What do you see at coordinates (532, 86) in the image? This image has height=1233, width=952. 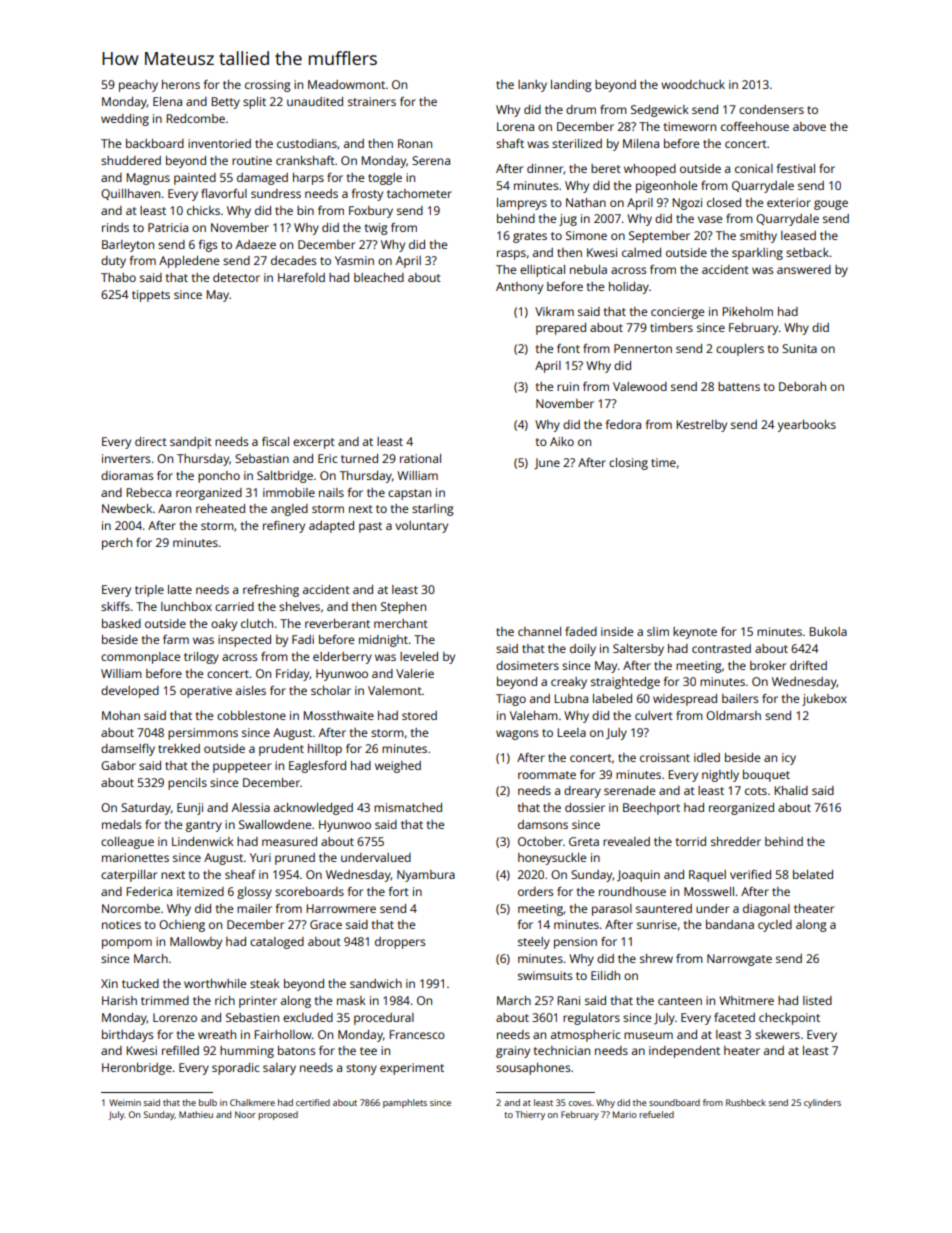 I see `lanky` at bounding box center [532, 86].
